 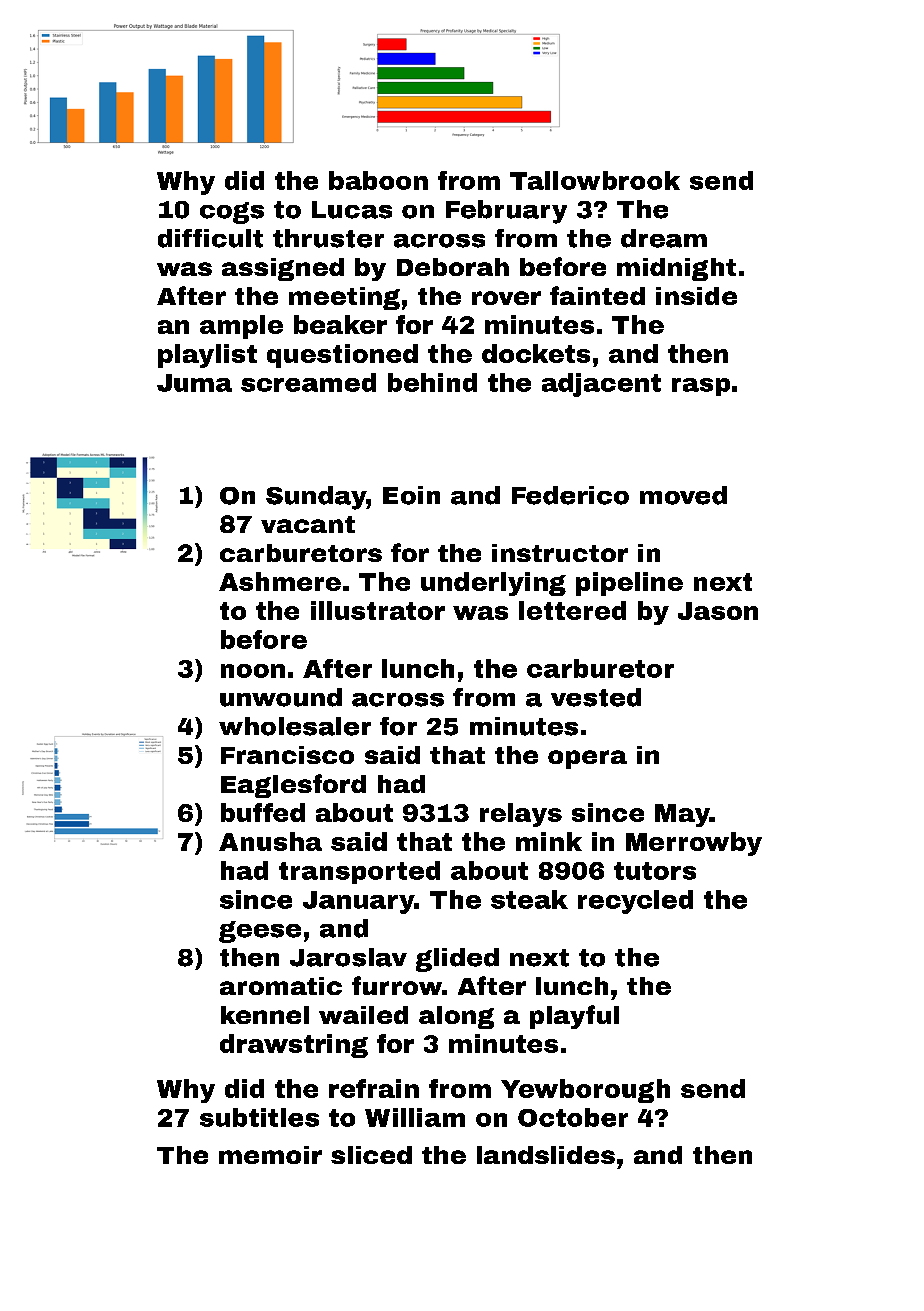 What do you see at coordinates (260, 932) in the image?
I see `geese` at bounding box center [260, 932].
